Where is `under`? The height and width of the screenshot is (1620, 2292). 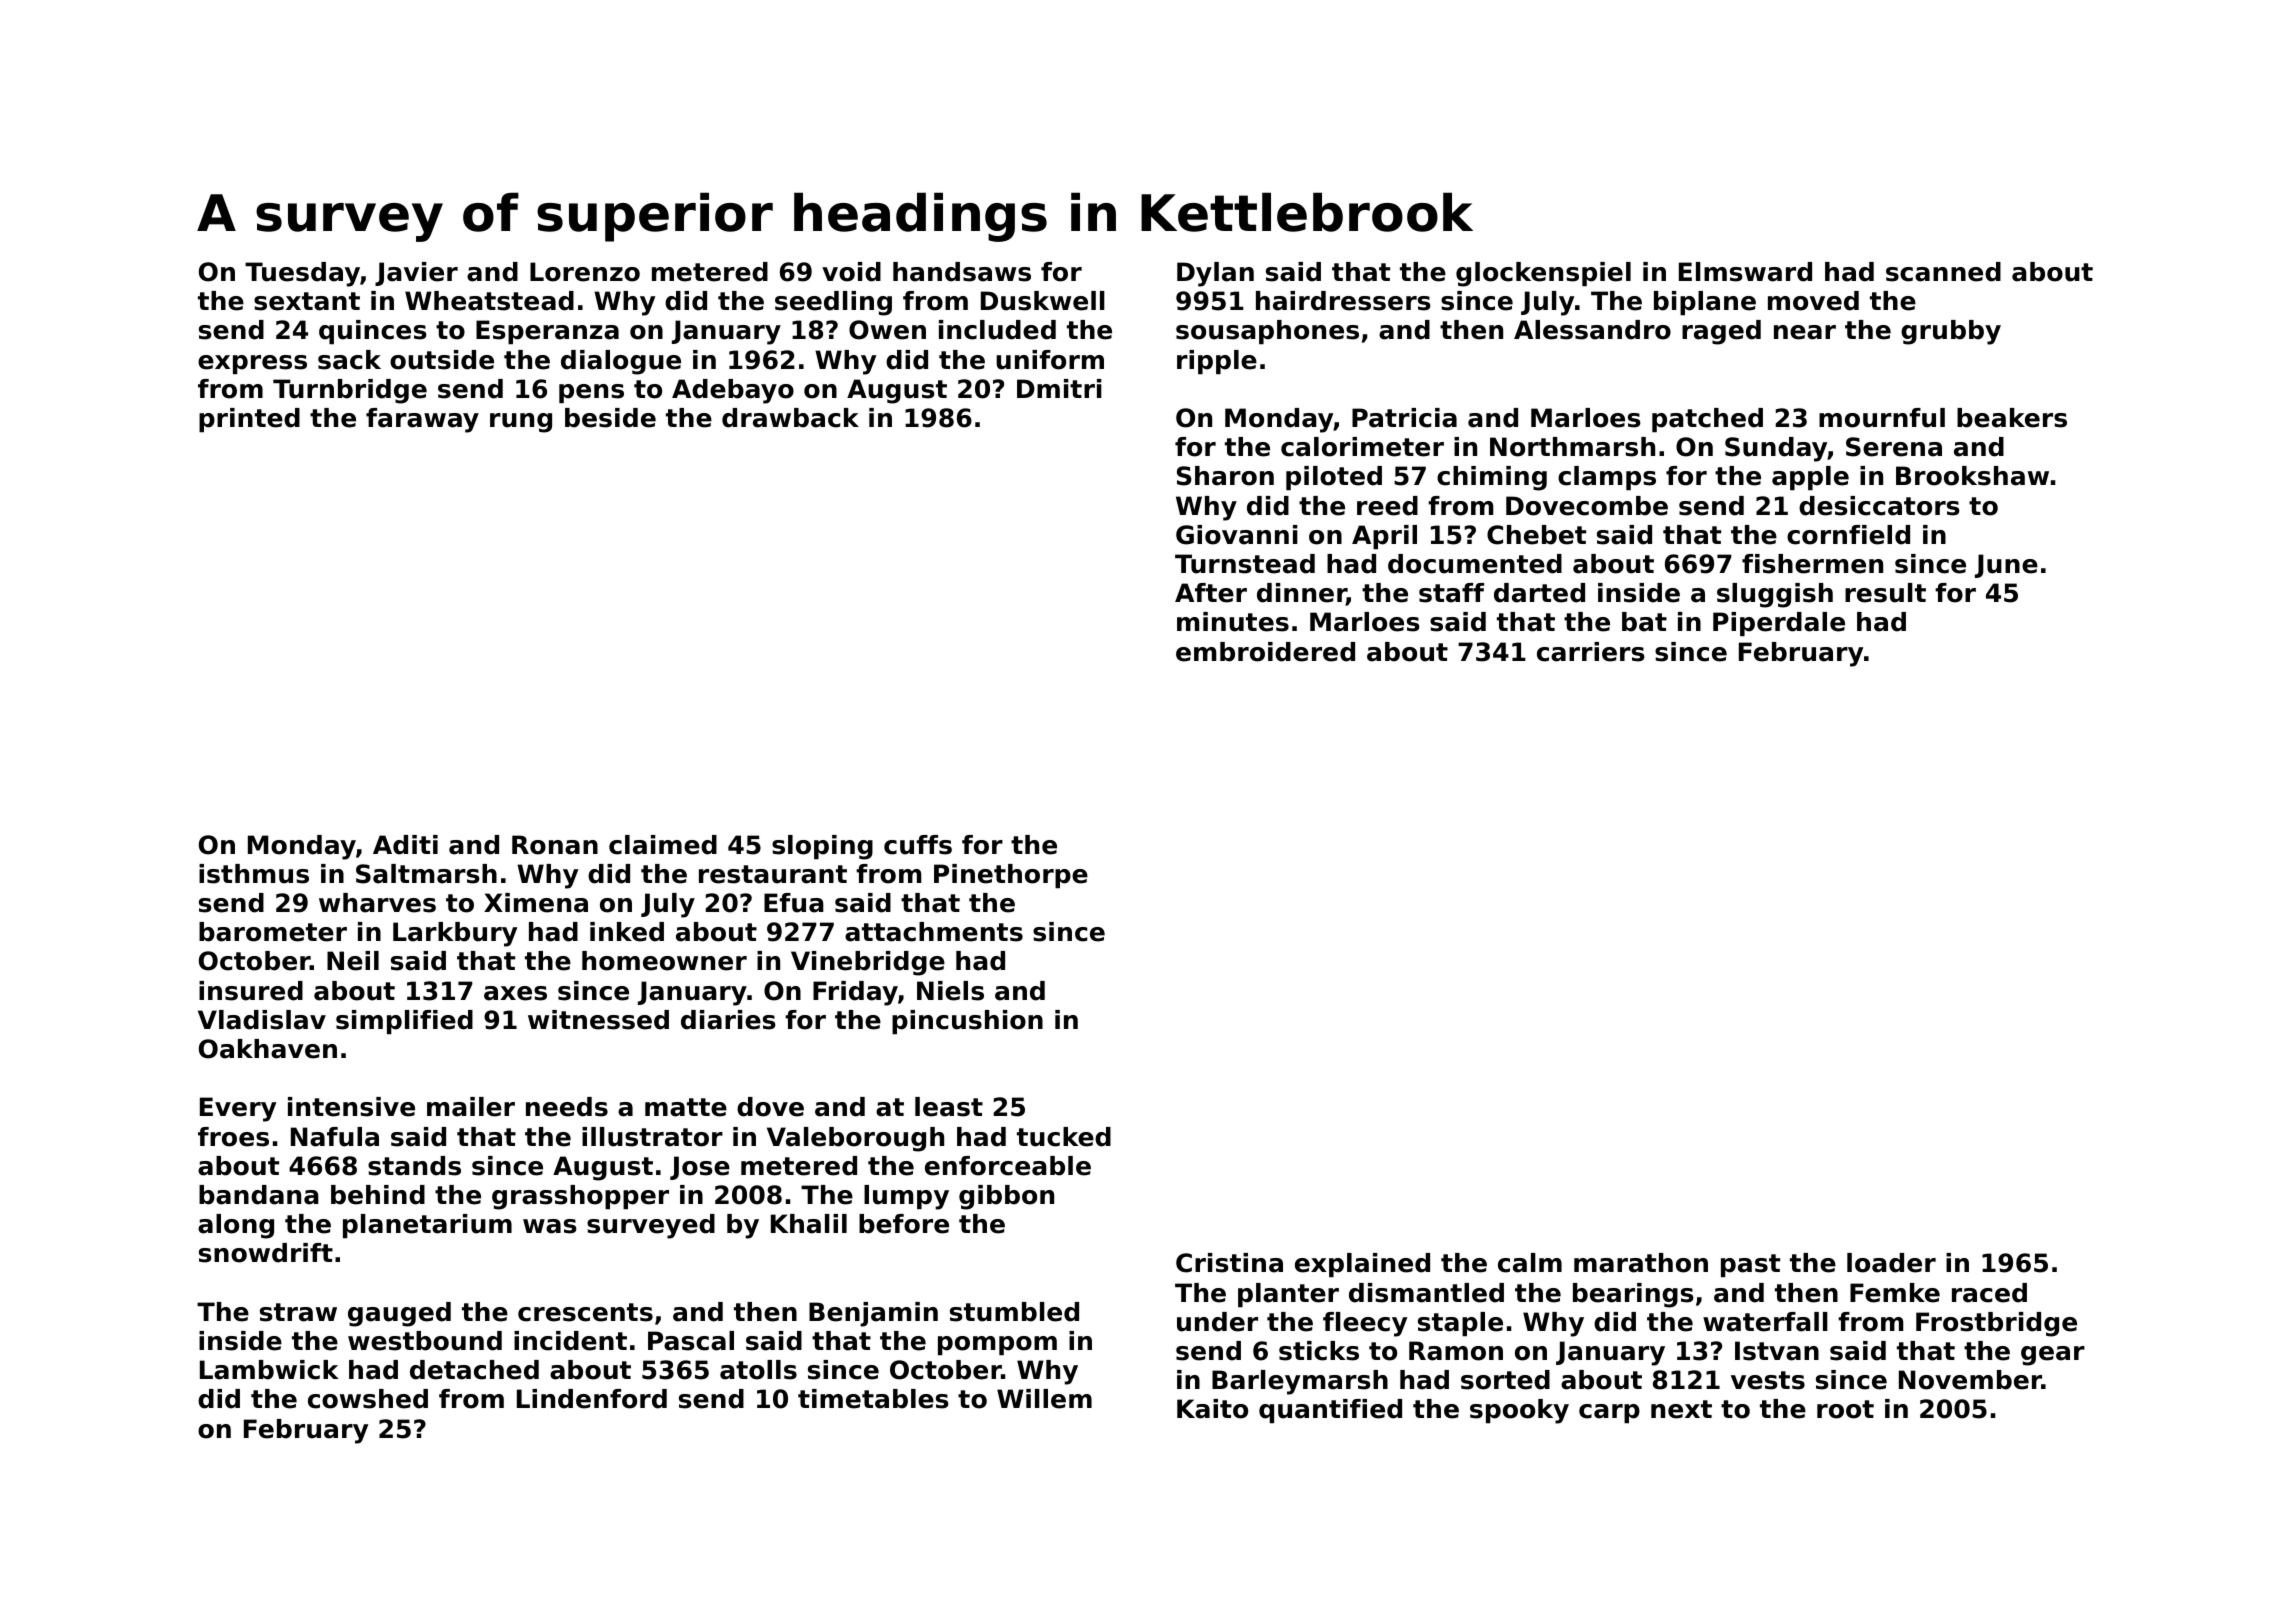 under is located at coordinates (1217, 1322).
